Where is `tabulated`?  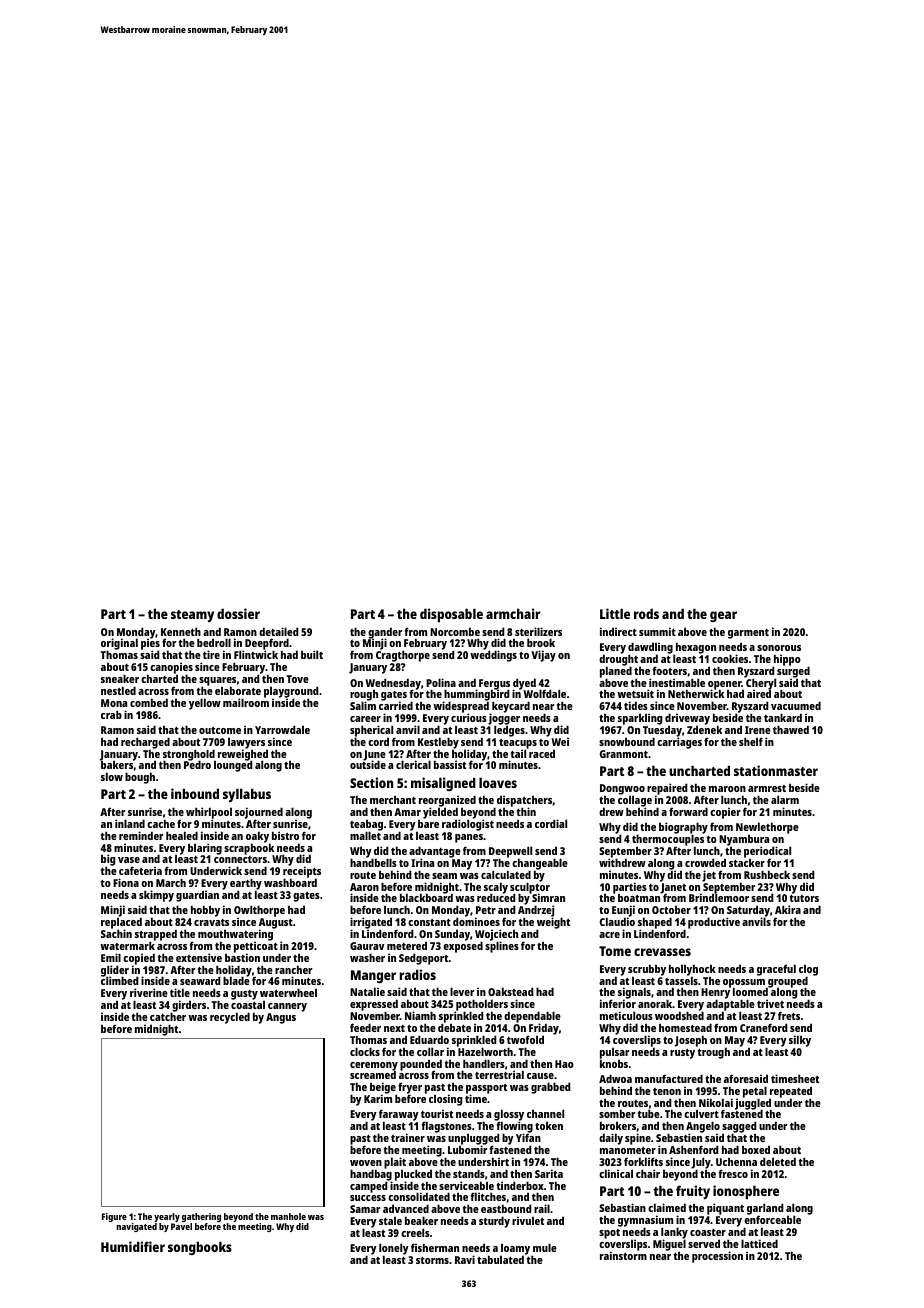 tabulated is located at coordinates (500, 1260).
